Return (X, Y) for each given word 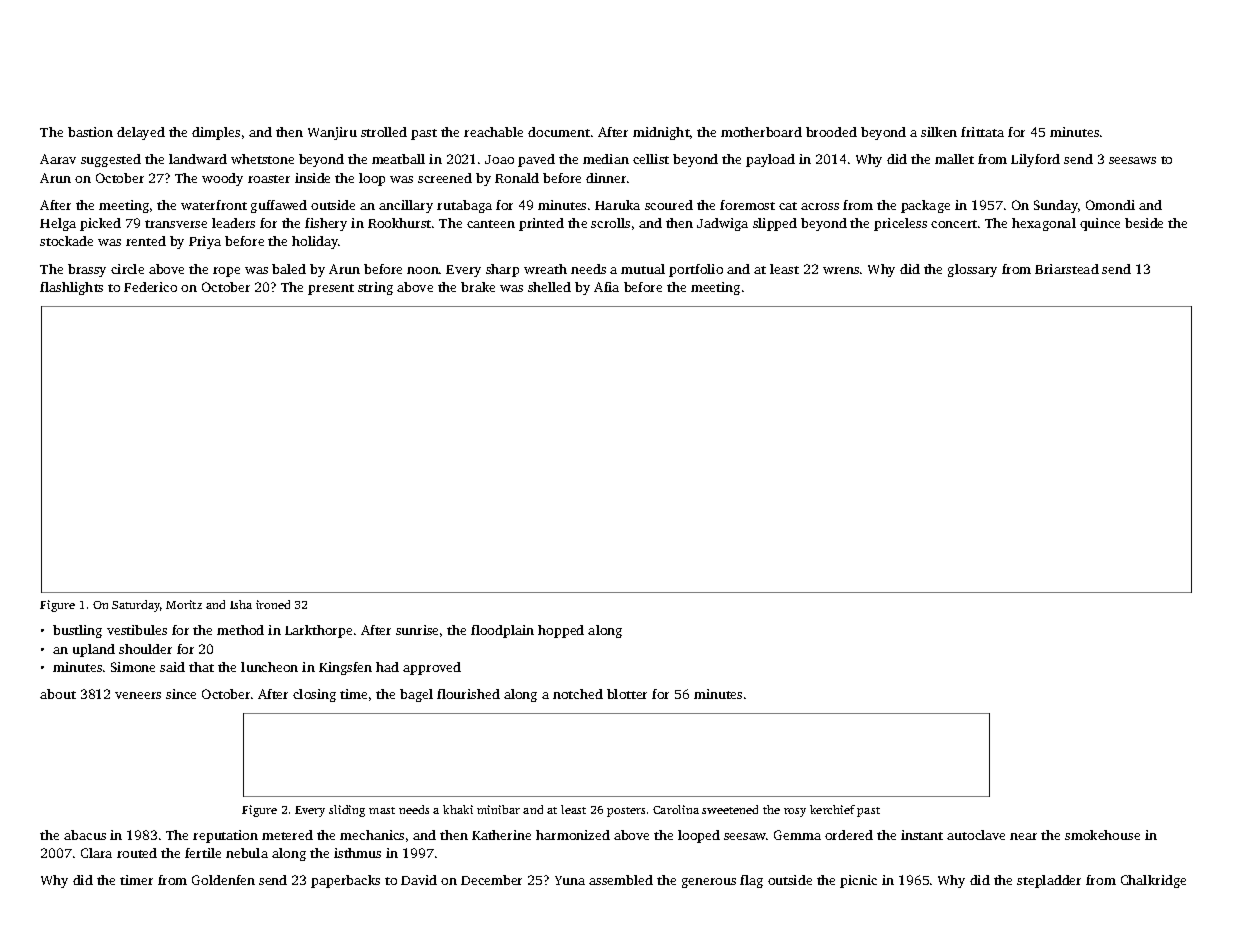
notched (578, 694)
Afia (606, 287)
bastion (90, 132)
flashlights (71, 288)
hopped (561, 631)
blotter (627, 694)
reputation (225, 836)
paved (536, 160)
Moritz (184, 604)
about (58, 694)
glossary (972, 270)
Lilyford (1035, 160)
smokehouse (1102, 835)
